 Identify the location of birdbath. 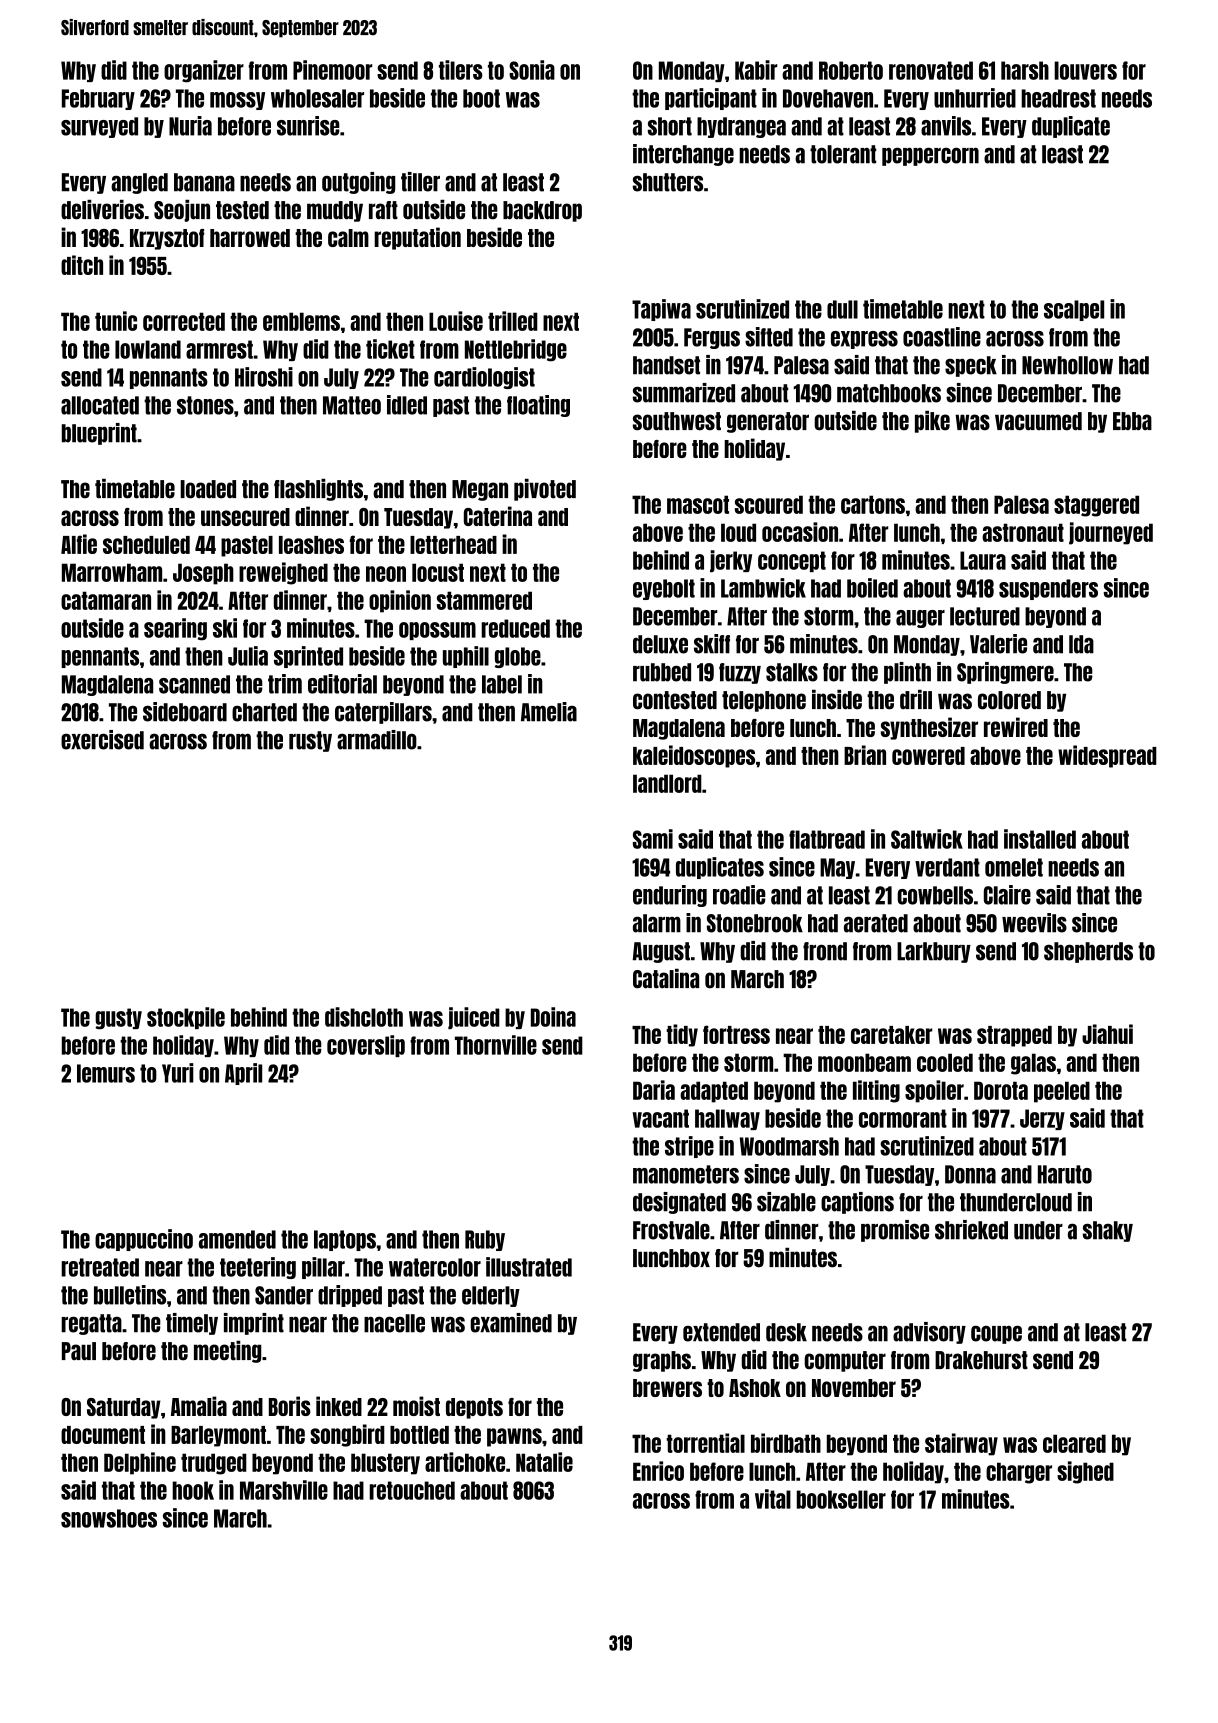
(786, 1443).
